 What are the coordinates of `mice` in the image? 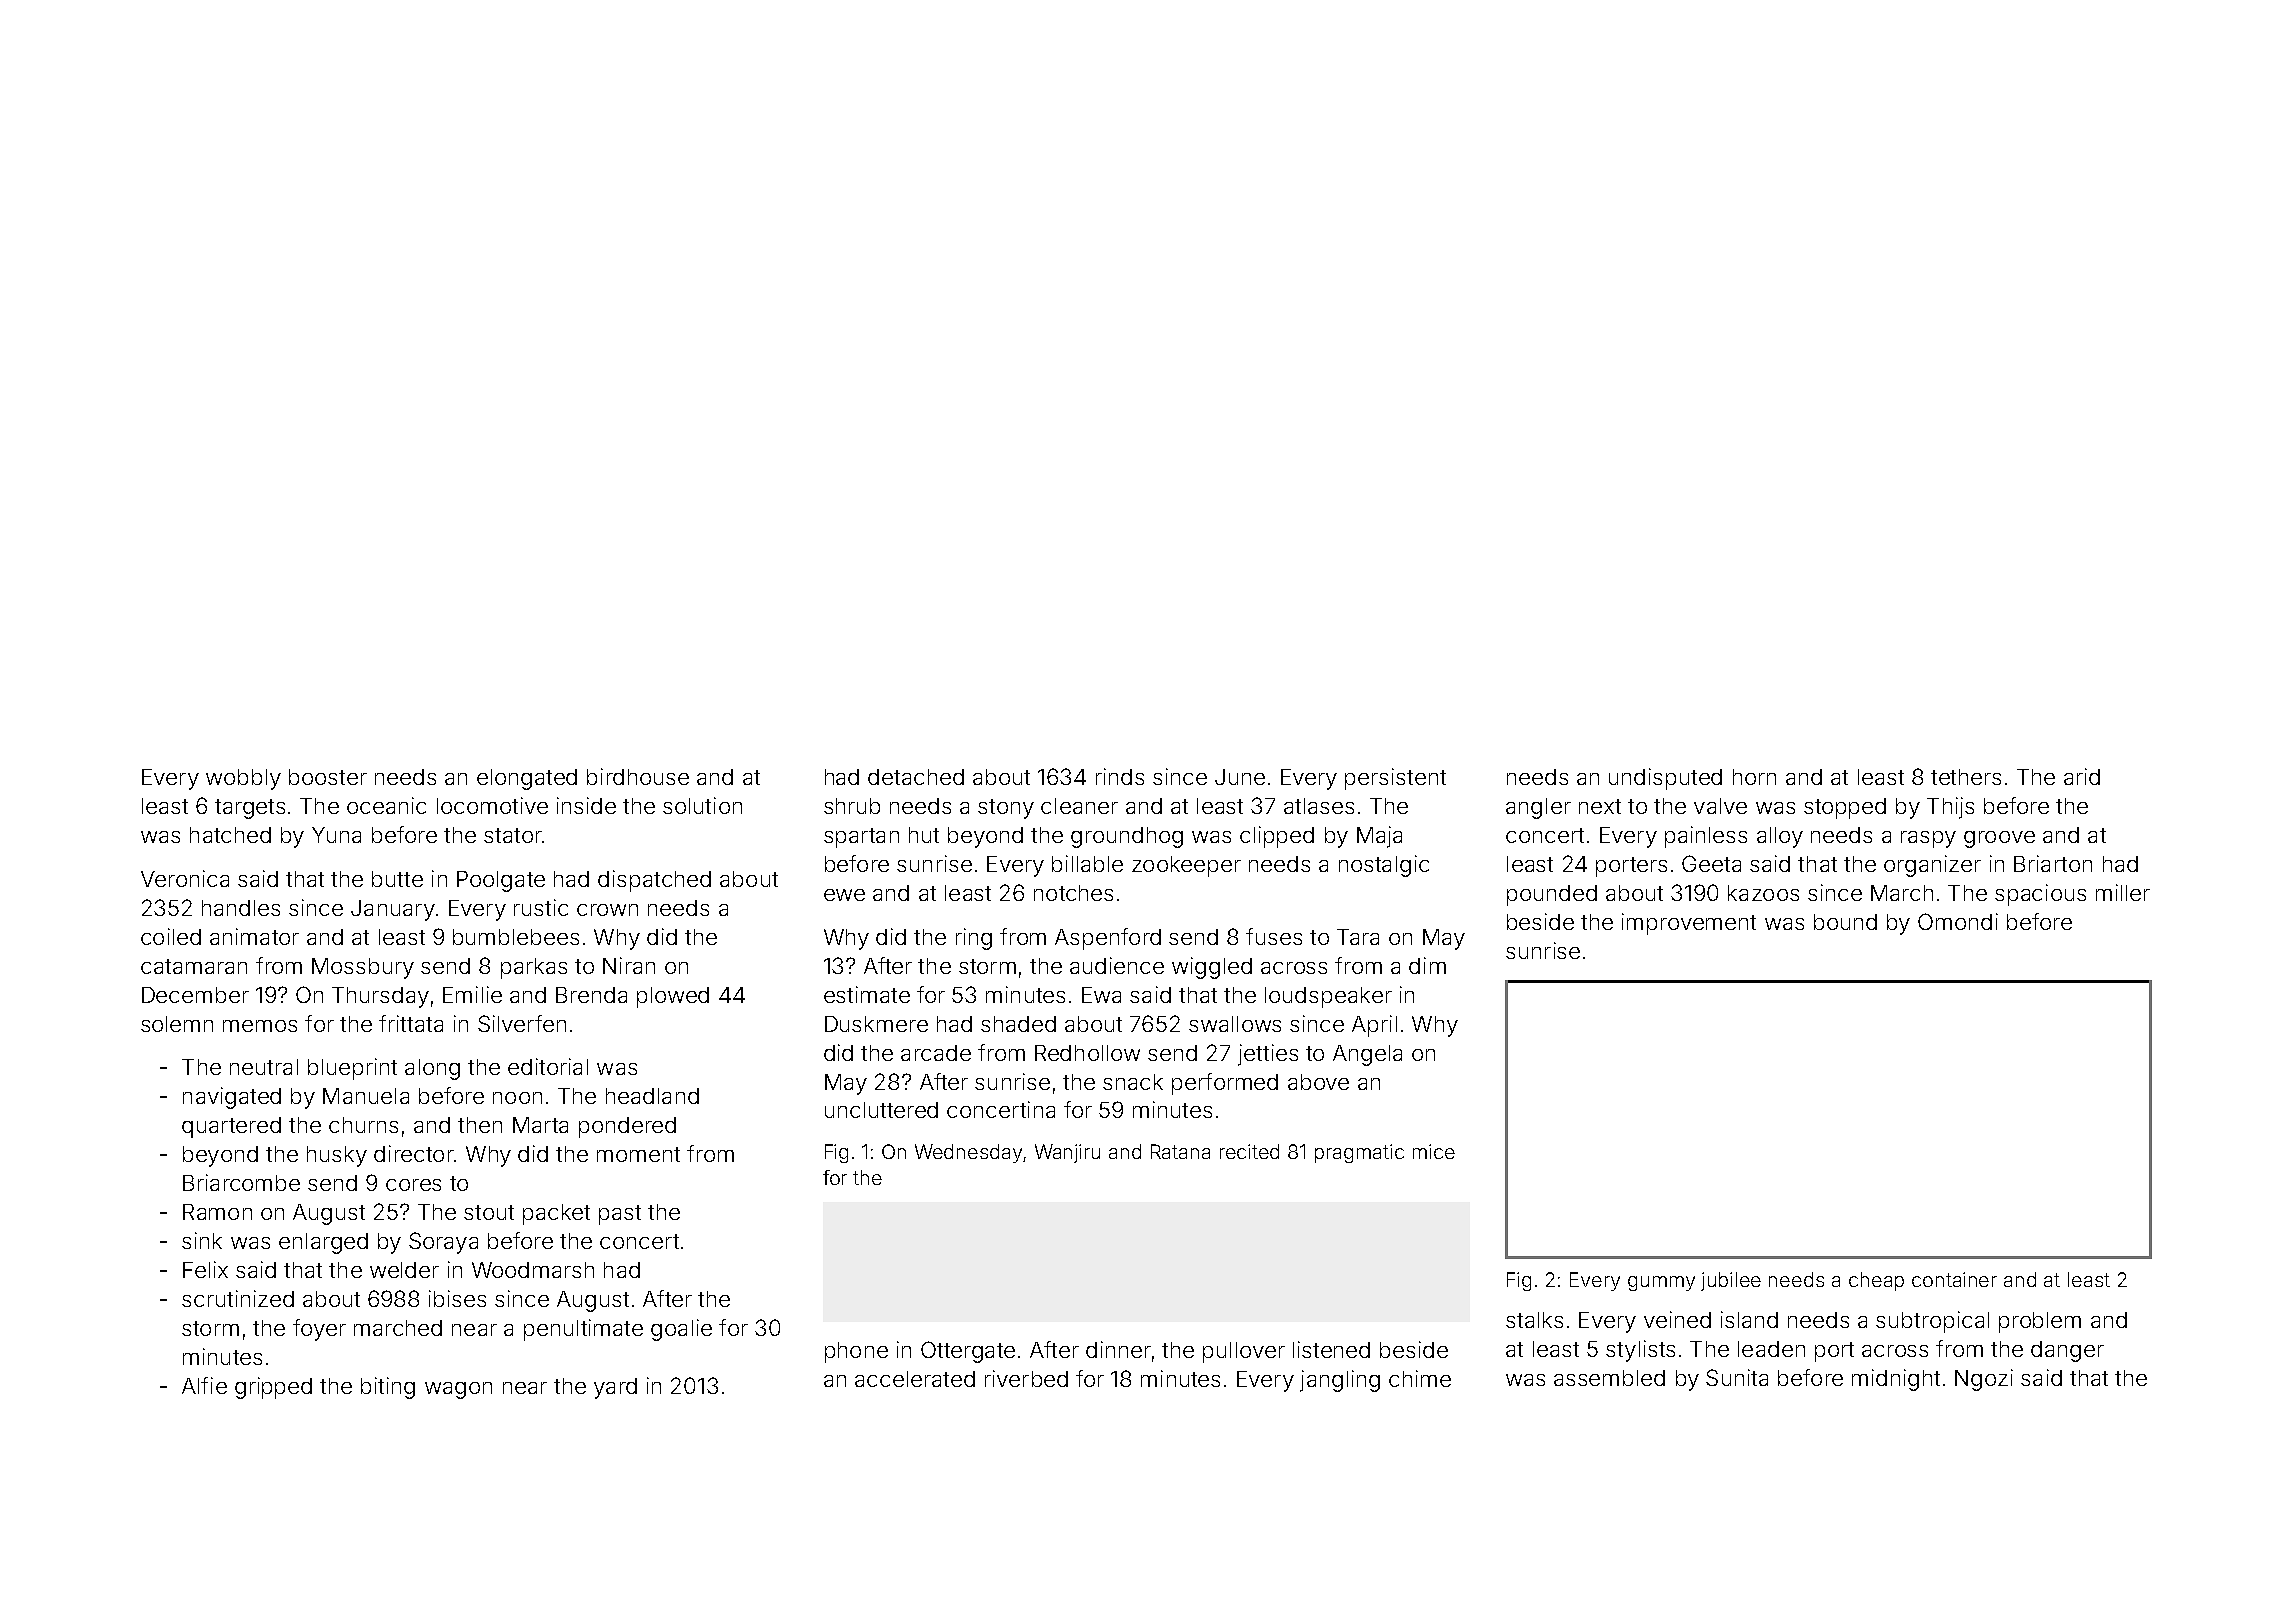 It's located at (1434, 1151).
